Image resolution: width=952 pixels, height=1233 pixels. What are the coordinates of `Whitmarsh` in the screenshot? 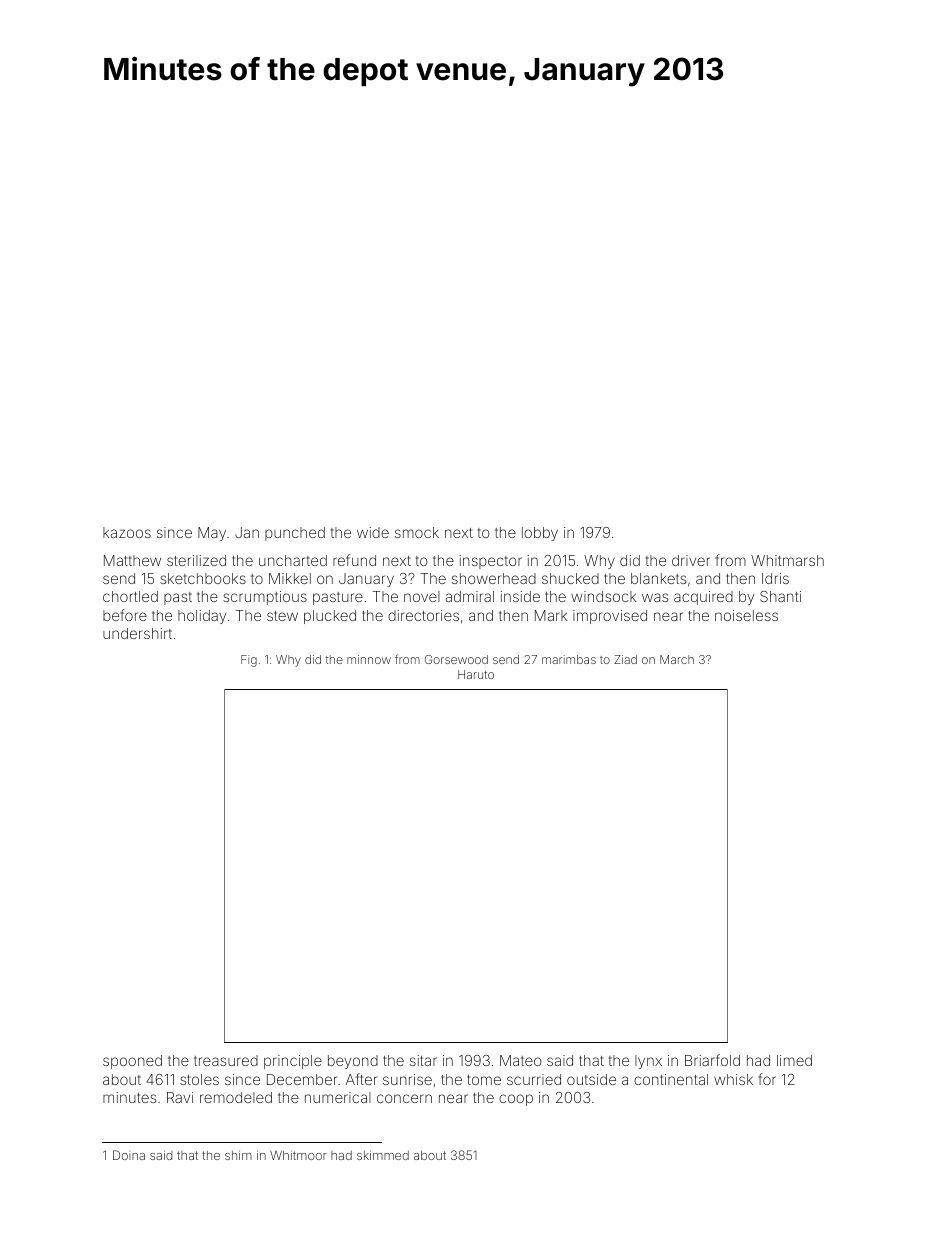 It's located at (787, 560).
